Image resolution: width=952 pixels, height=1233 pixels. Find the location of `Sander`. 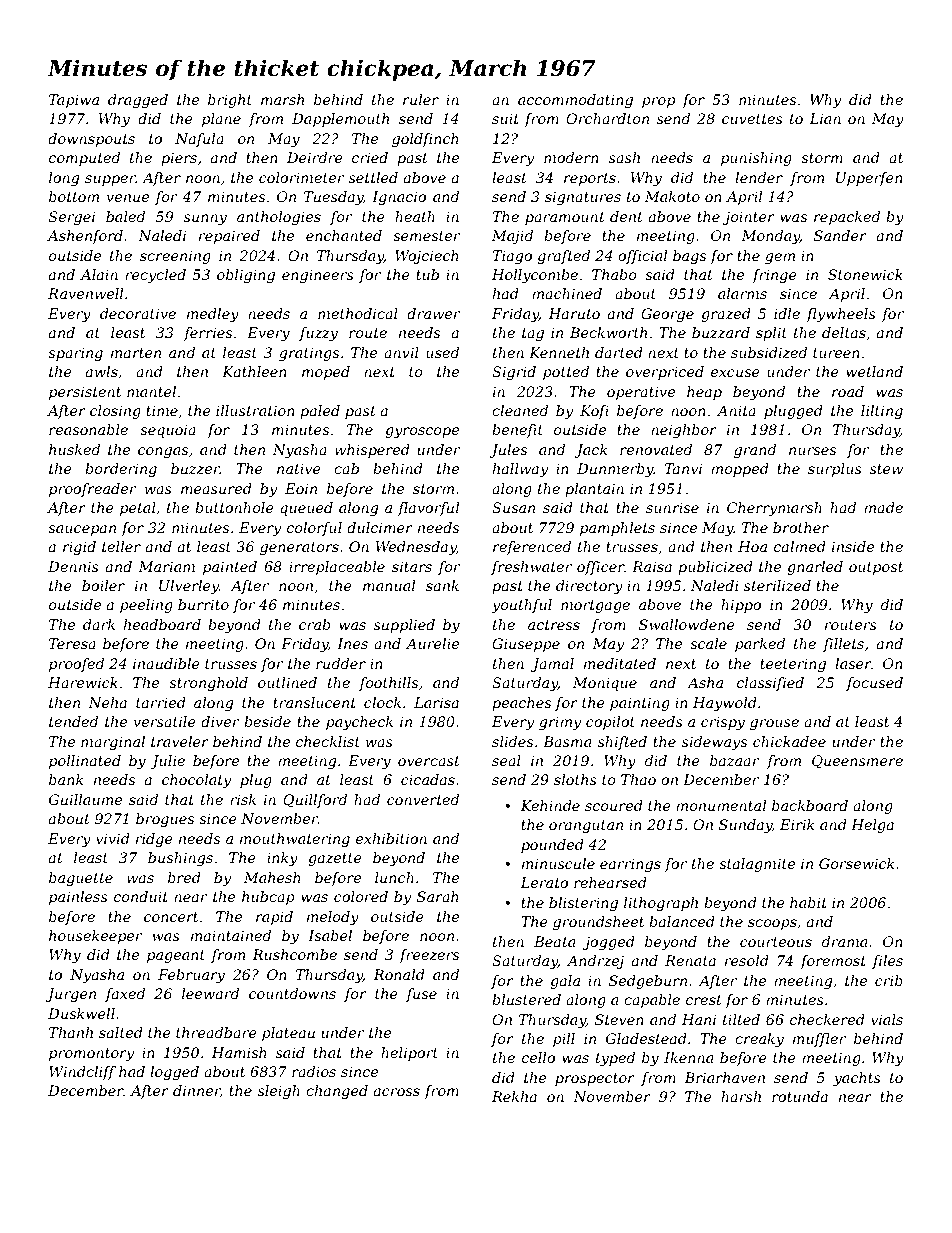

Sander is located at coordinates (840, 235).
